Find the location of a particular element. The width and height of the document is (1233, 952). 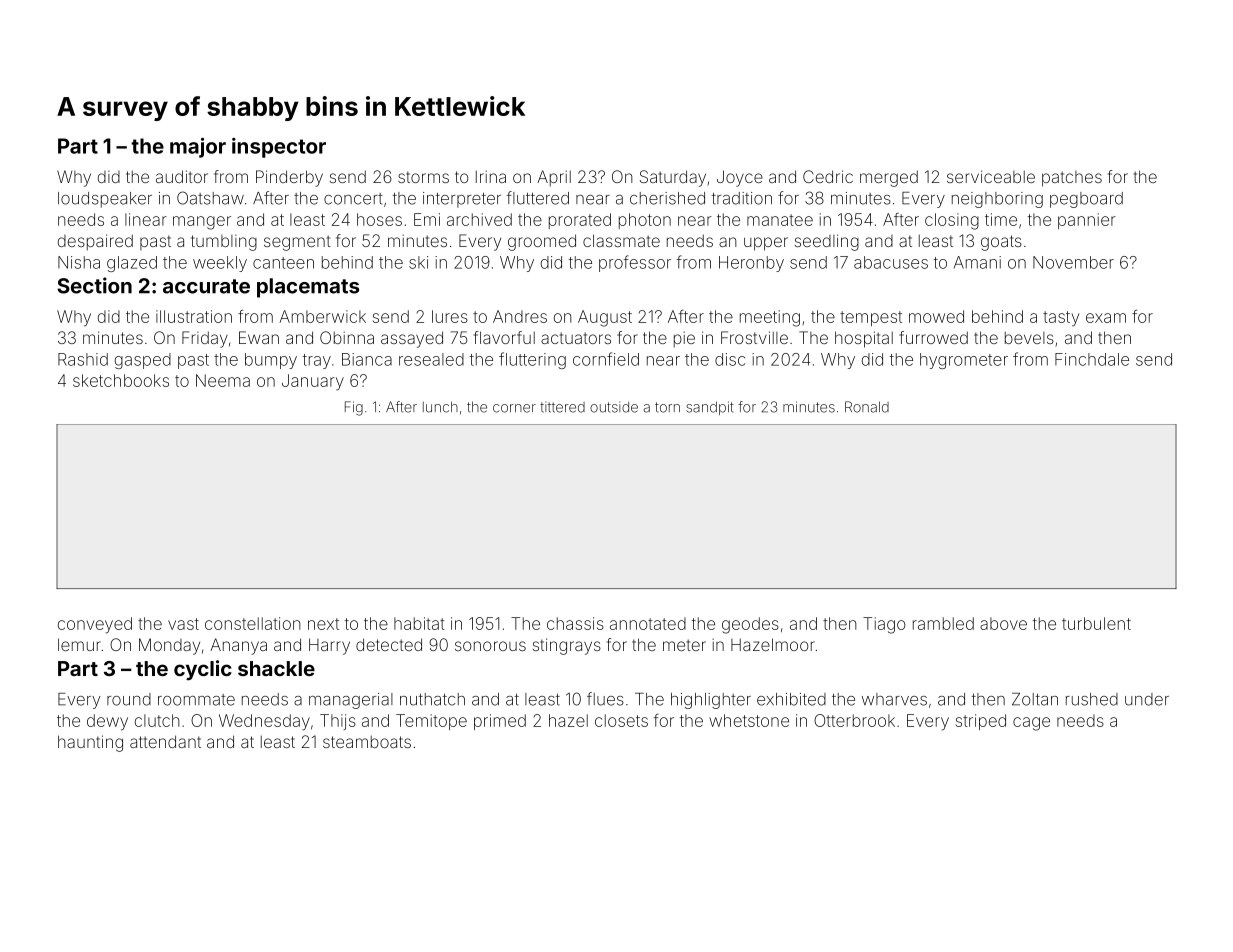

cage is located at coordinates (1031, 724).
